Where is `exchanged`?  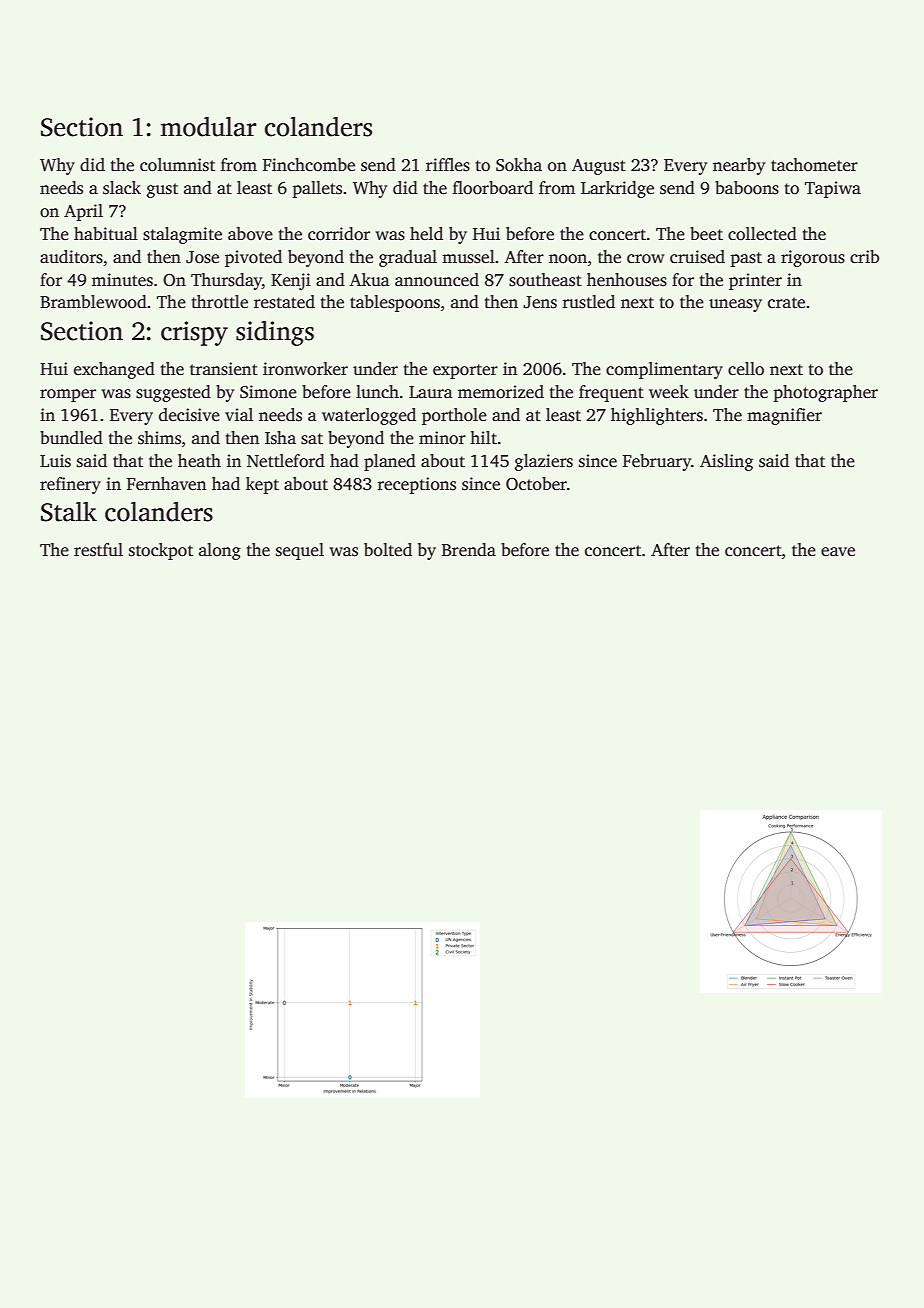
exchanged is located at coordinates (114, 370).
